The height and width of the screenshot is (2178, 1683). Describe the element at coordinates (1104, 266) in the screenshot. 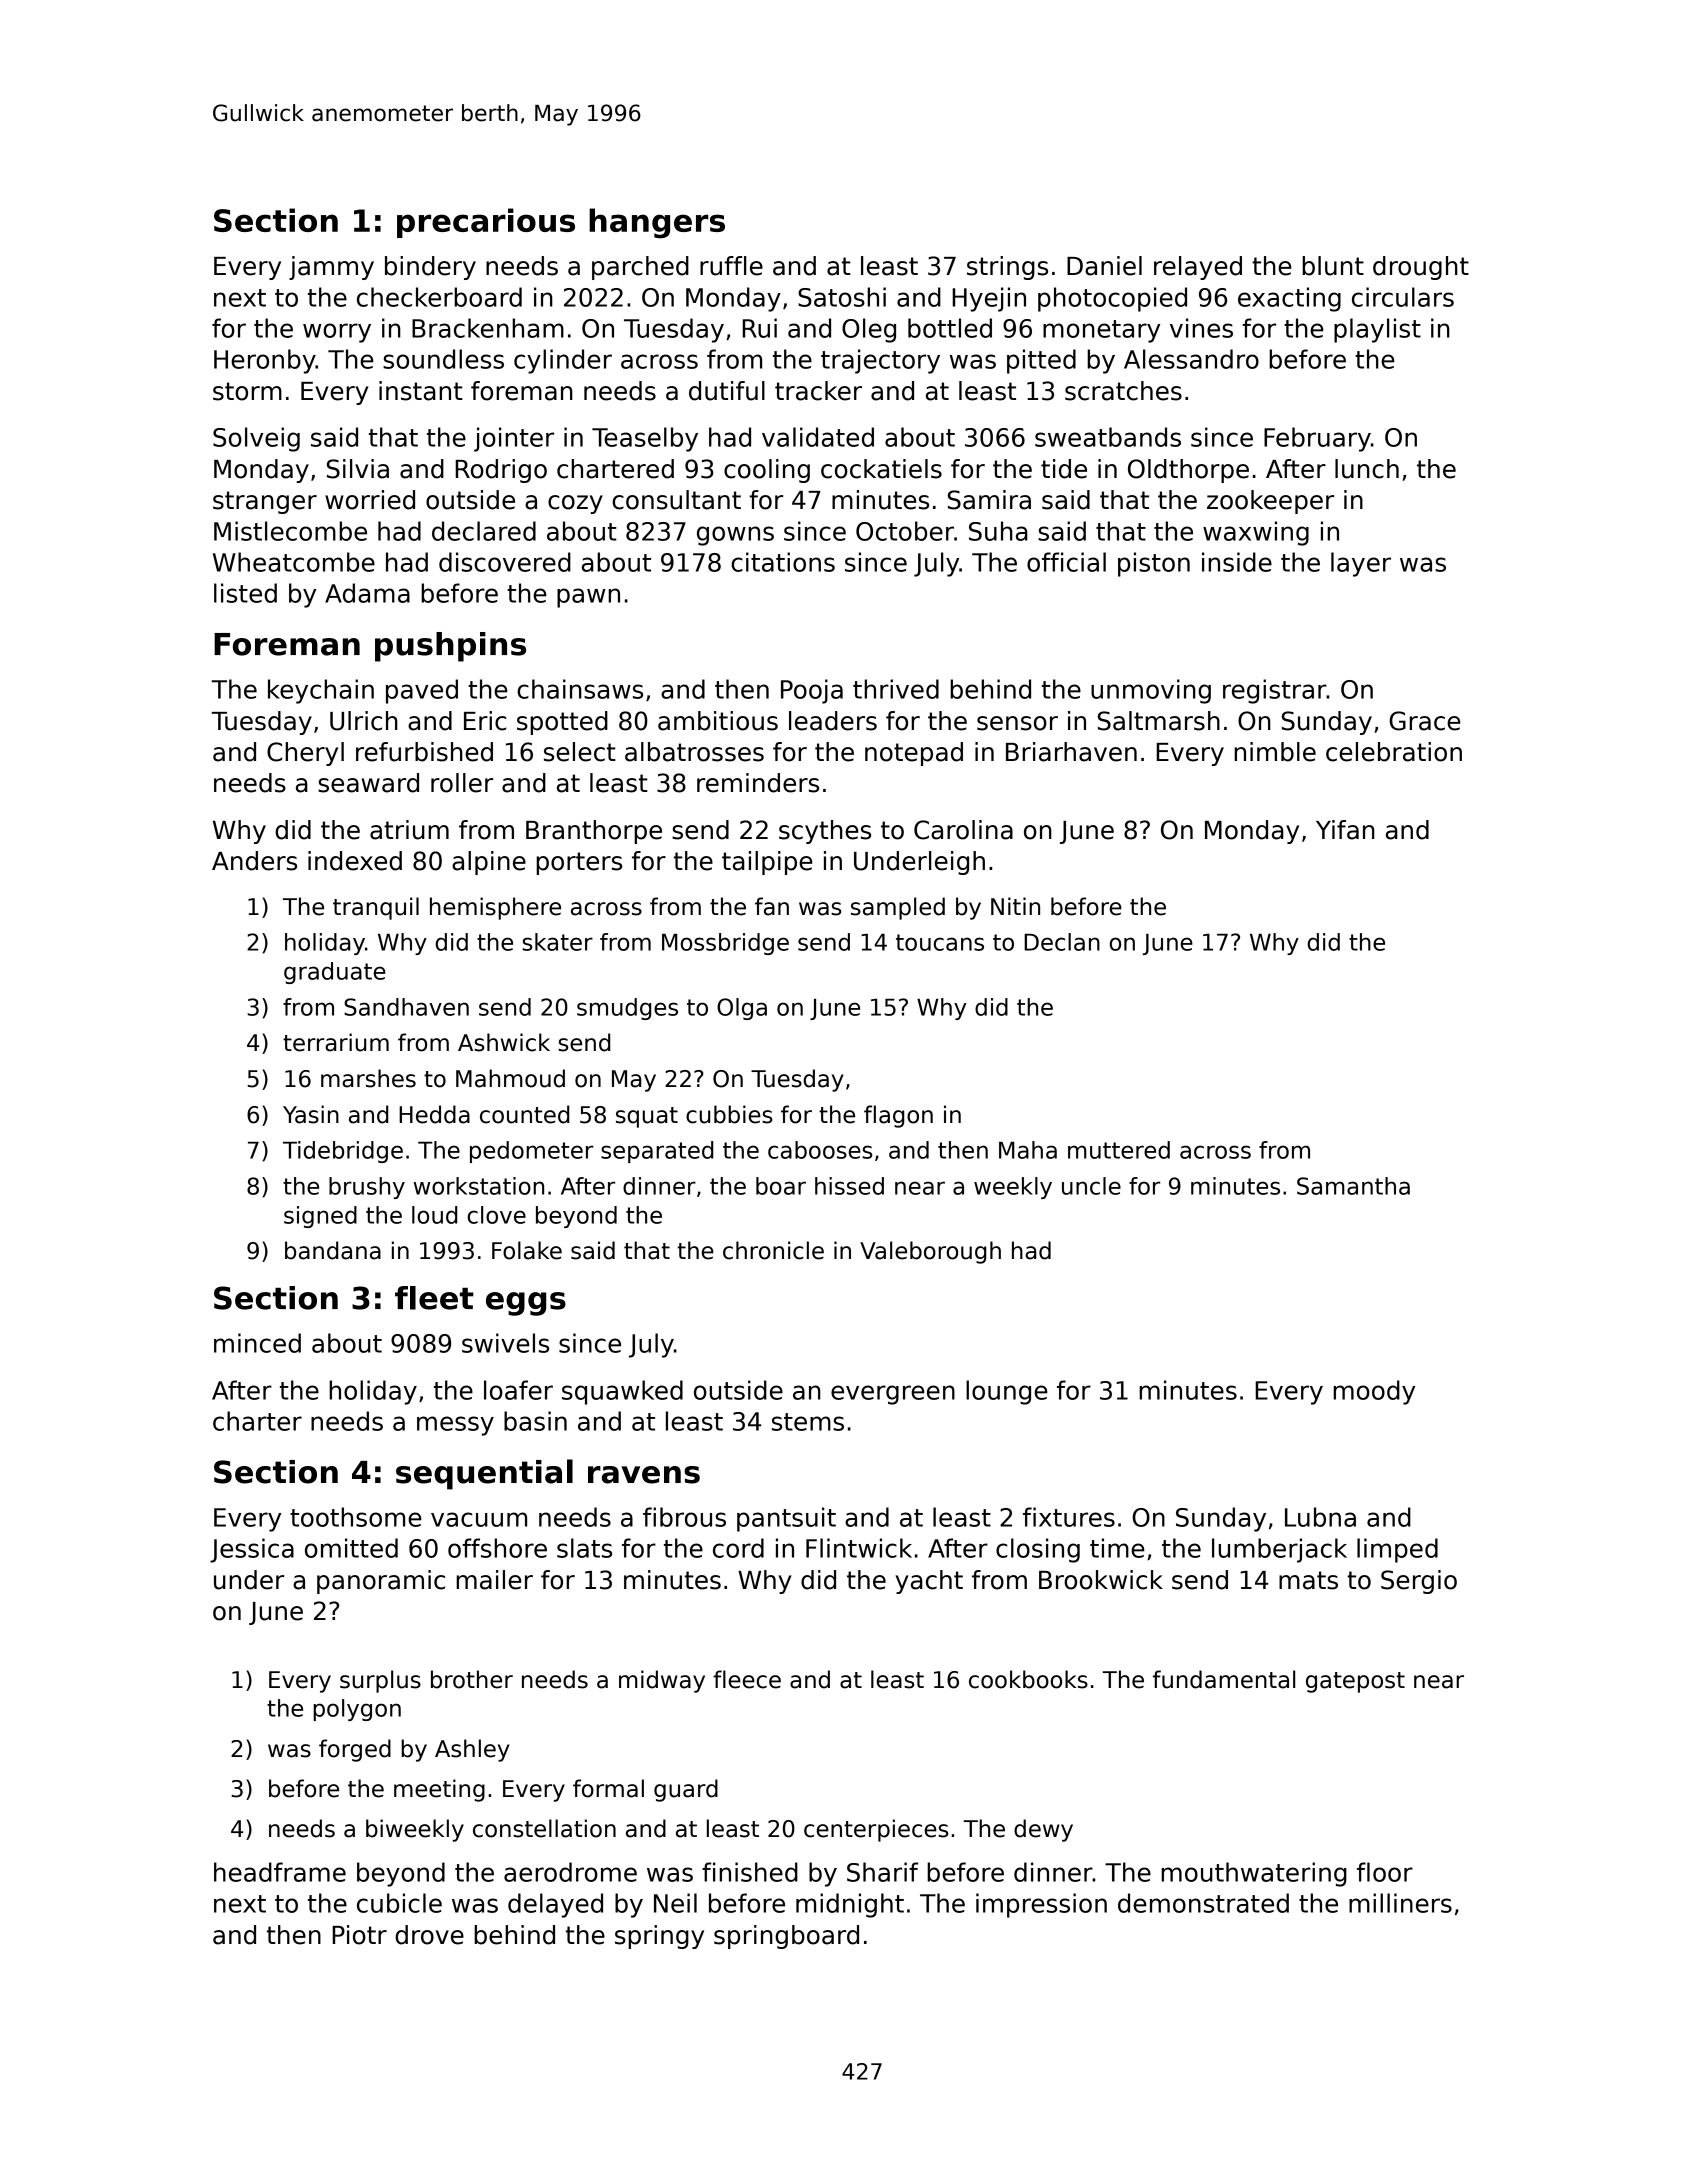

I see `Daniel` at that location.
